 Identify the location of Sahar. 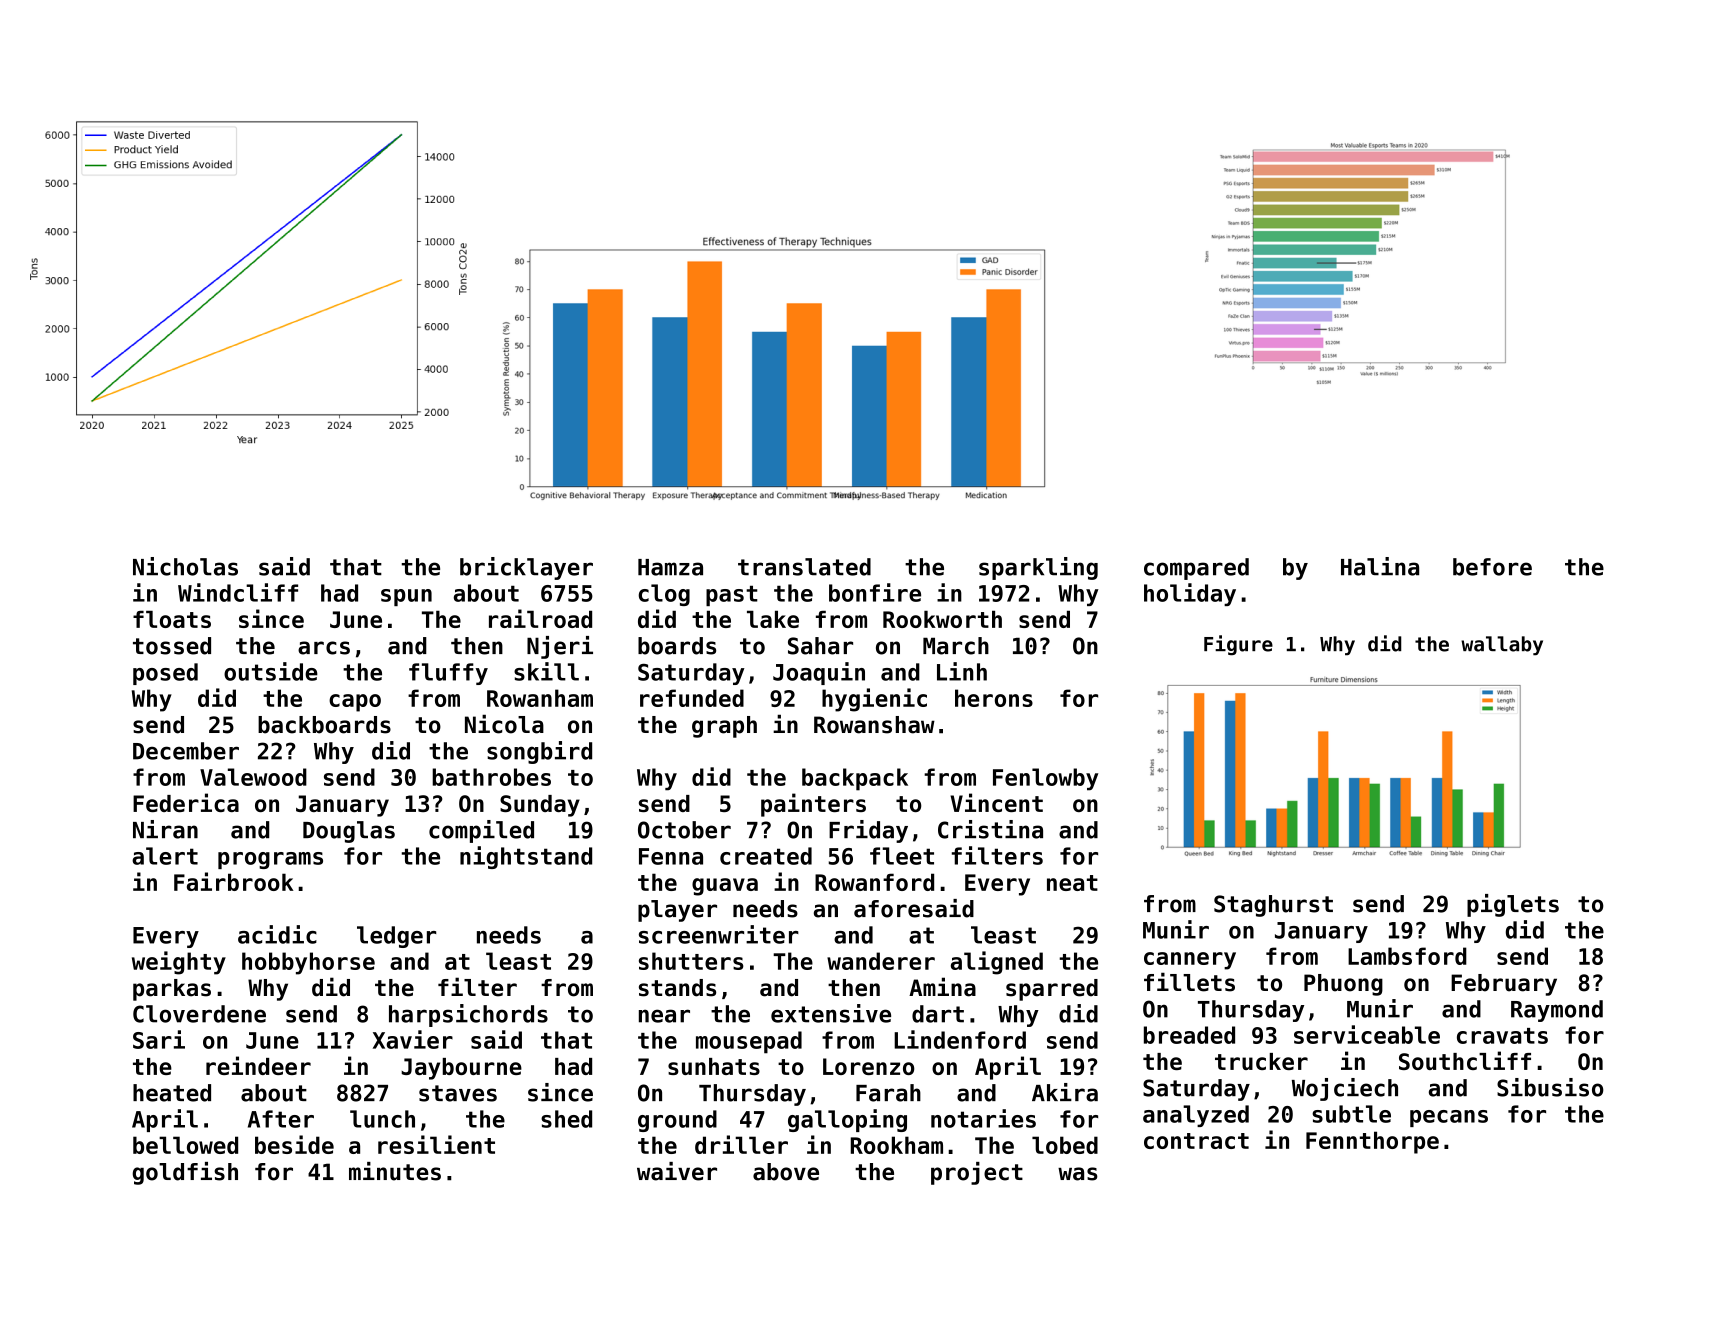
(820, 646).
